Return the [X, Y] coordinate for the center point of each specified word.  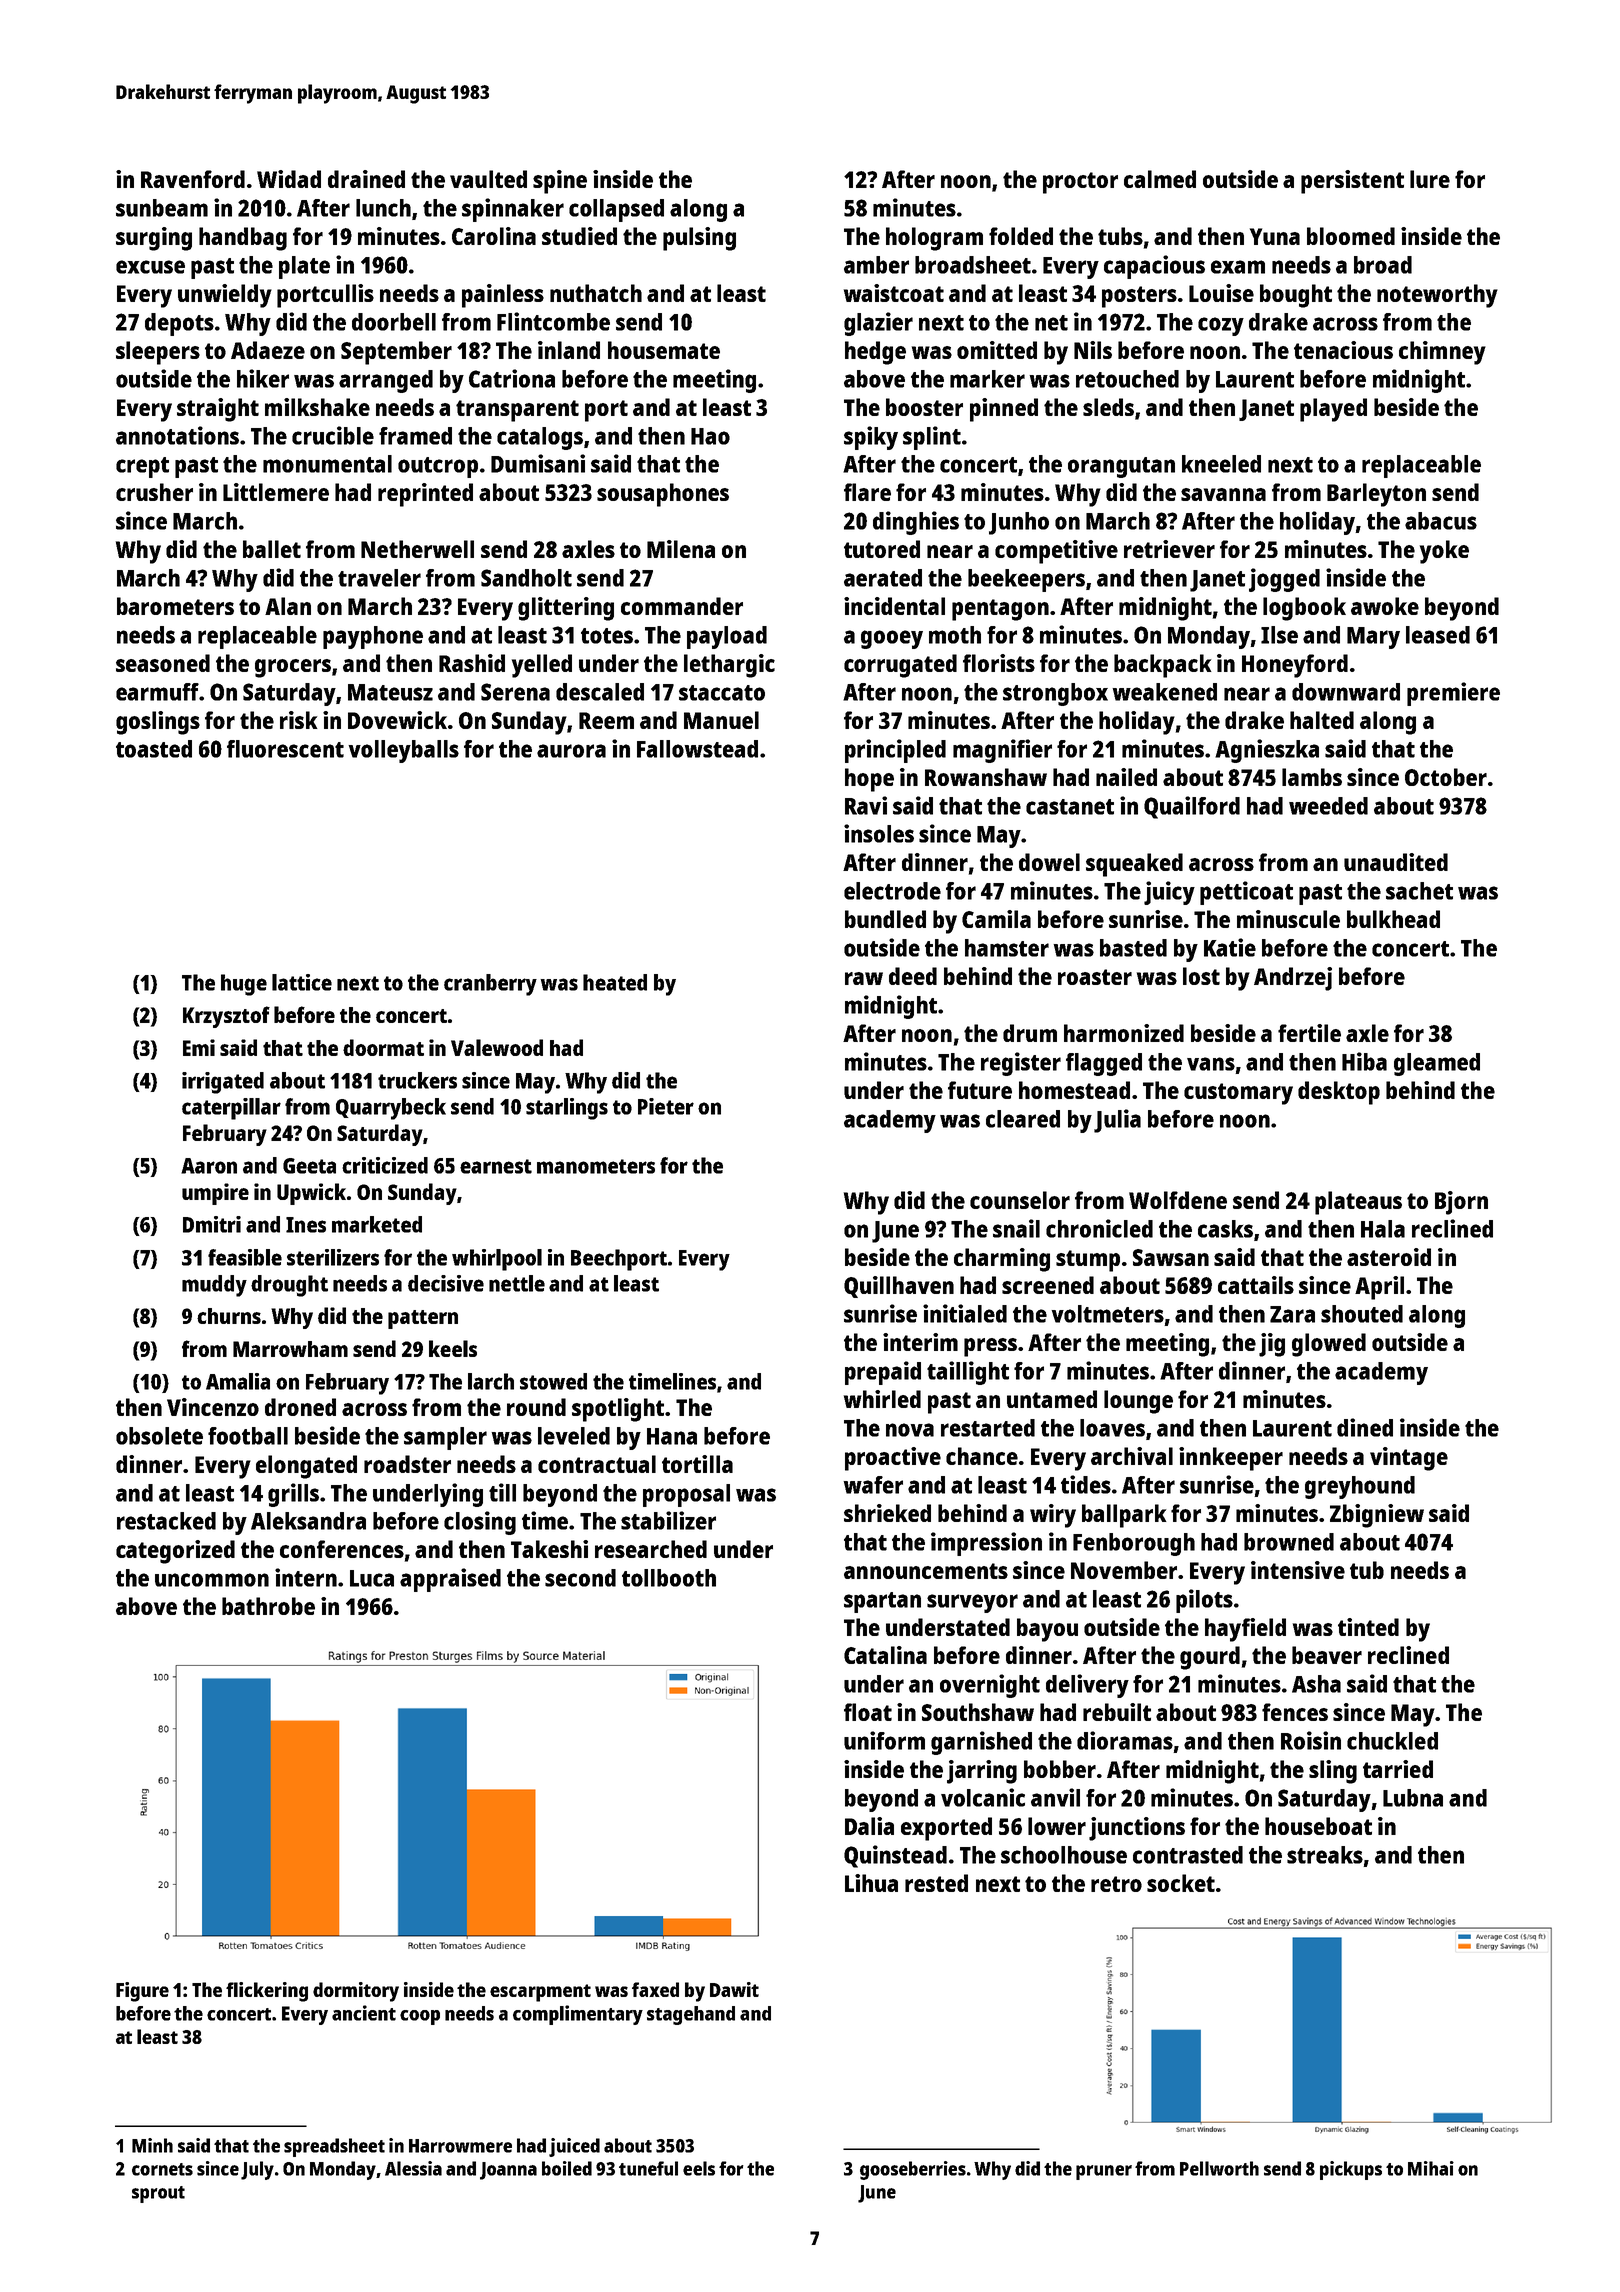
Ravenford [193, 179]
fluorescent [285, 749]
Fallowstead [697, 749]
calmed [1160, 179]
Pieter [666, 1106]
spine [560, 182]
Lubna [1413, 1798]
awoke [1385, 606]
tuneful [648, 2168]
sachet [1419, 891]
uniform [884, 1740]
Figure [142, 1992]
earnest [496, 1166]
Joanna [508, 2171]
